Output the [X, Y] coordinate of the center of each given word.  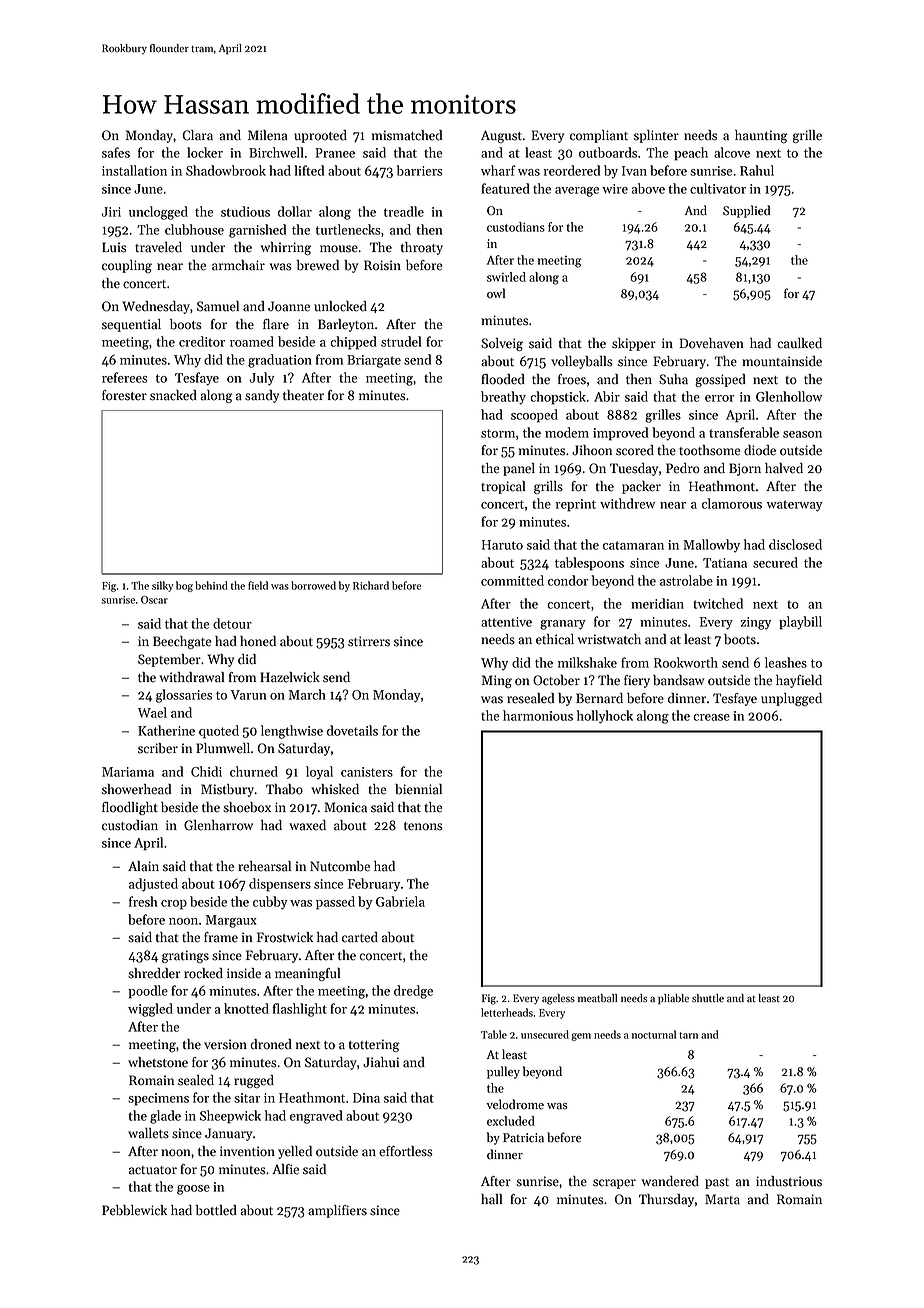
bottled [216, 1210]
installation [134, 170]
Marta [722, 1199]
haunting [761, 136]
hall [491, 1199]
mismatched [407, 135]
